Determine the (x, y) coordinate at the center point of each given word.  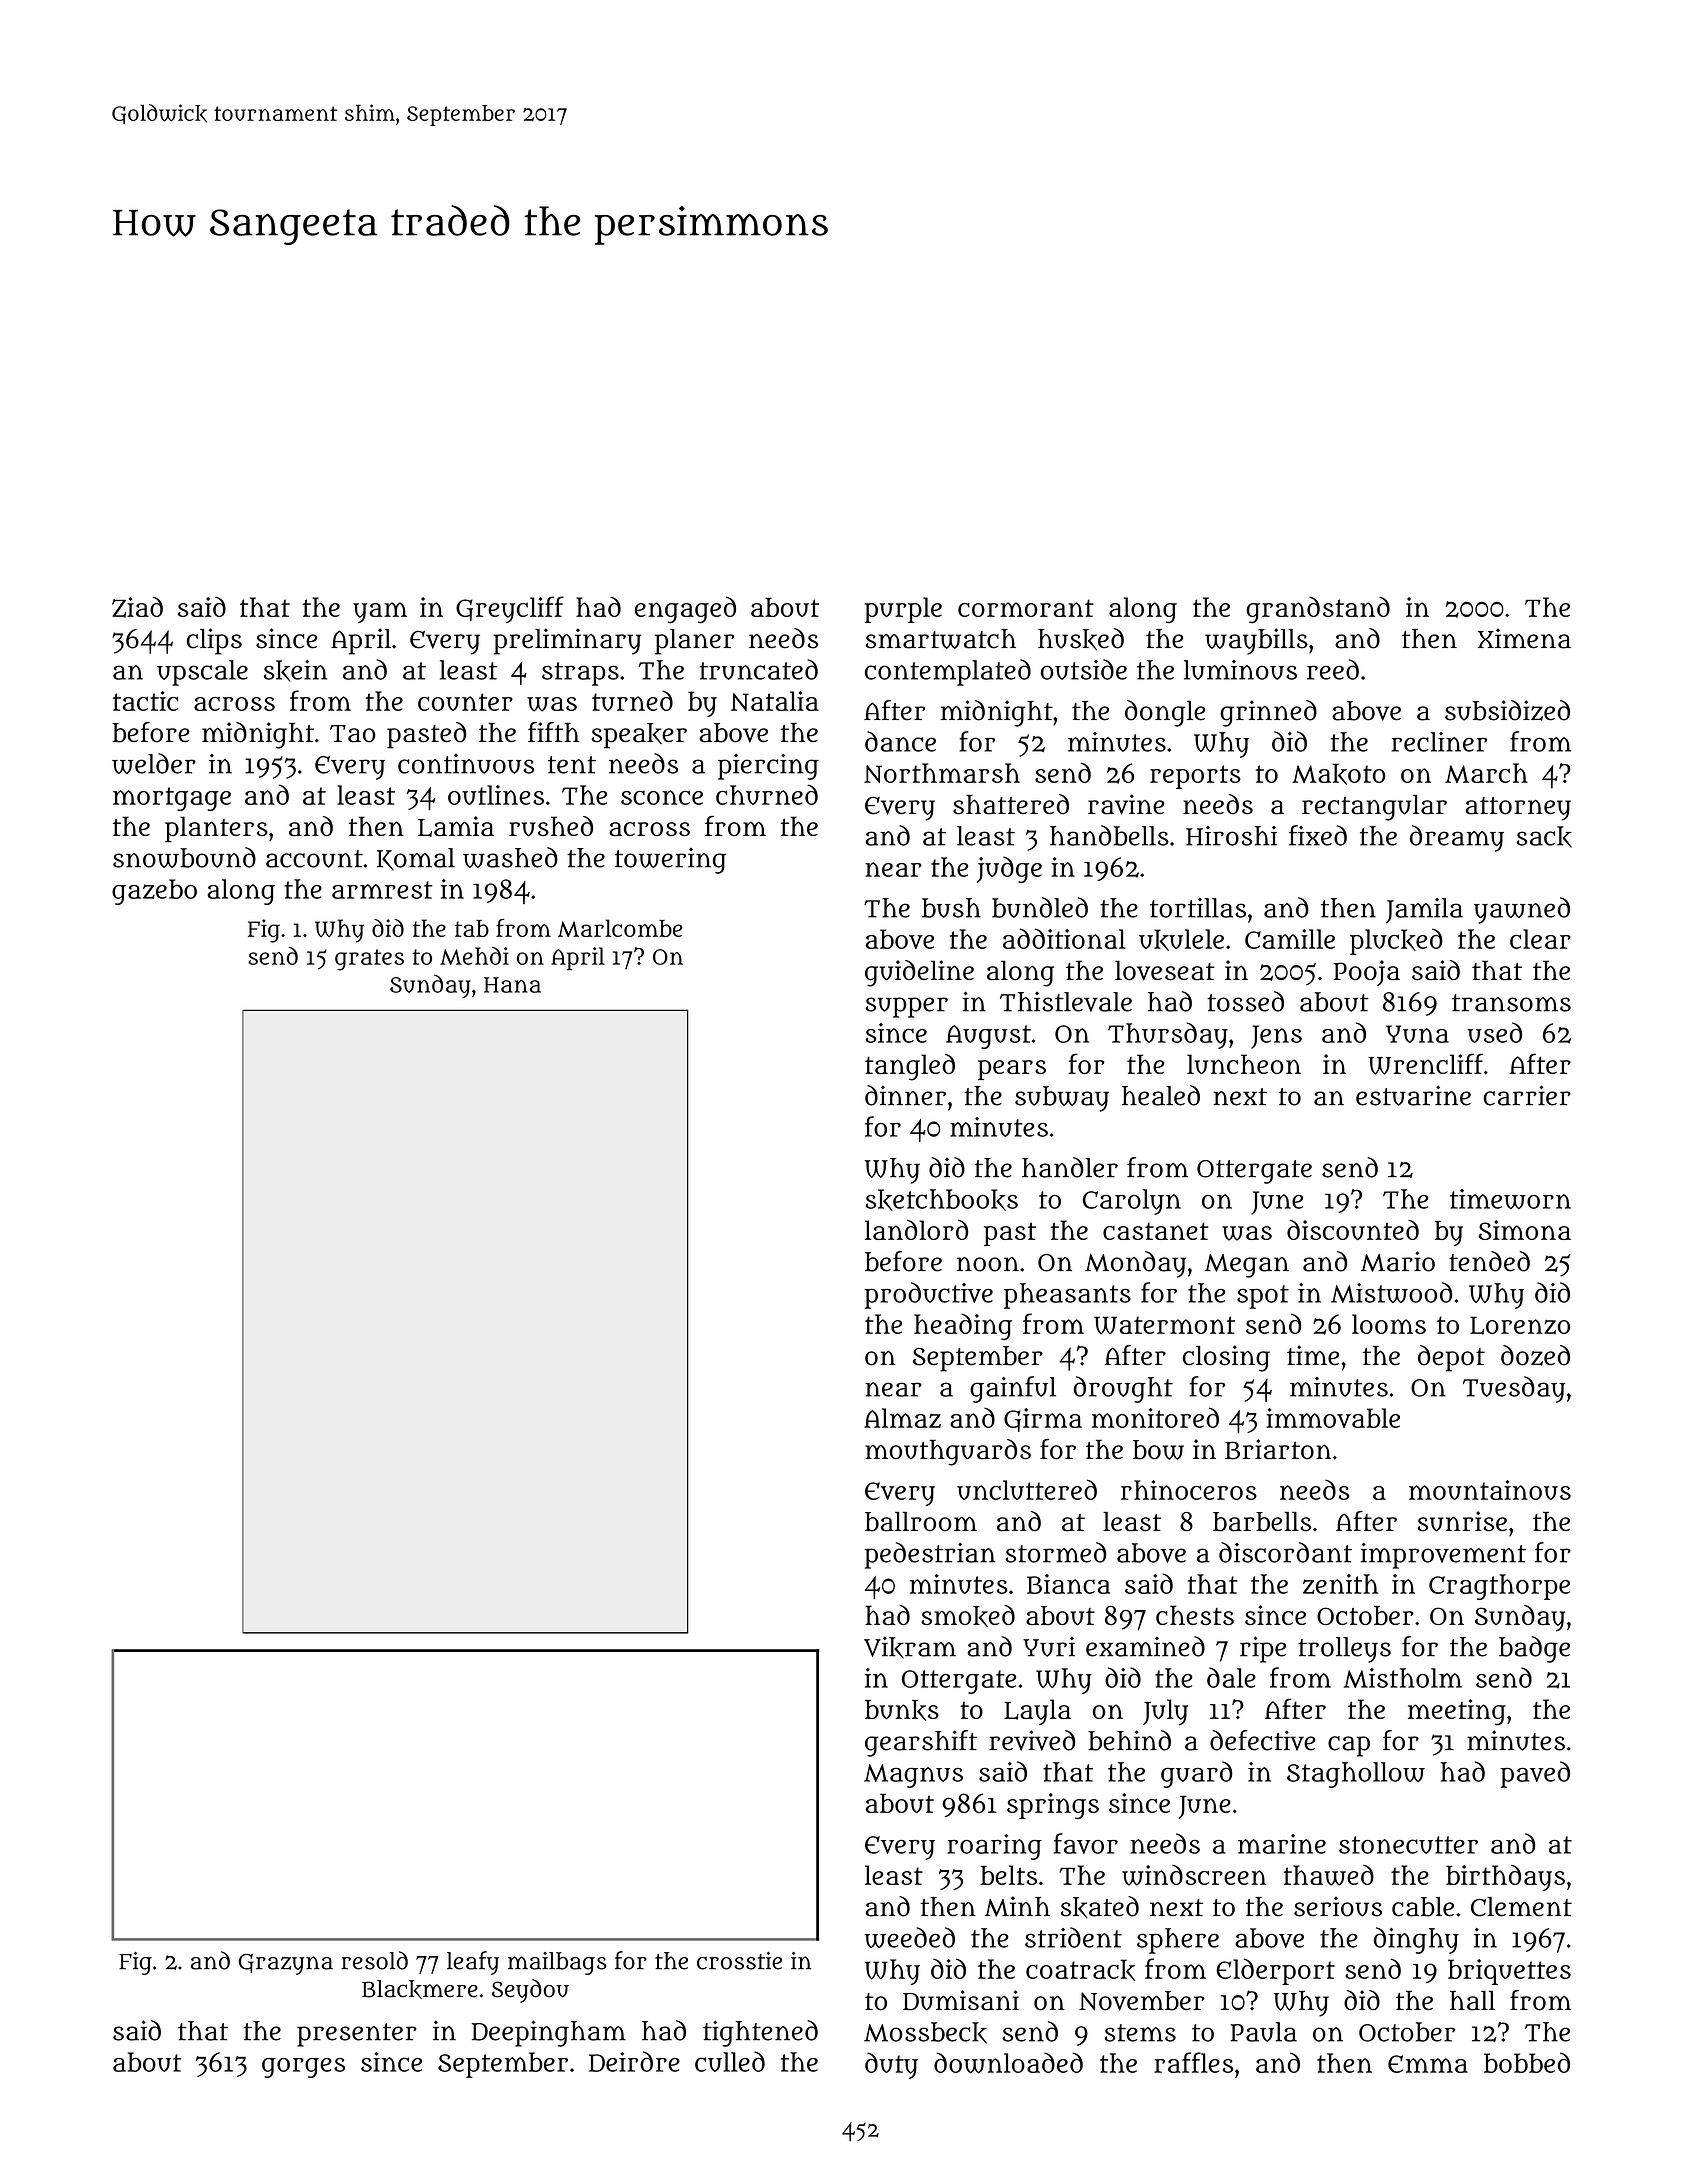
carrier (1527, 1095)
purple (903, 610)
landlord (916, 1230)
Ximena (1524, 638)
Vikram (910, 1647)
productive (928, 1295)
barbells (1262, 1521)
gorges (303, 2068)
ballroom (921, 1521)
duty (891, 2065)
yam (380, 612)
